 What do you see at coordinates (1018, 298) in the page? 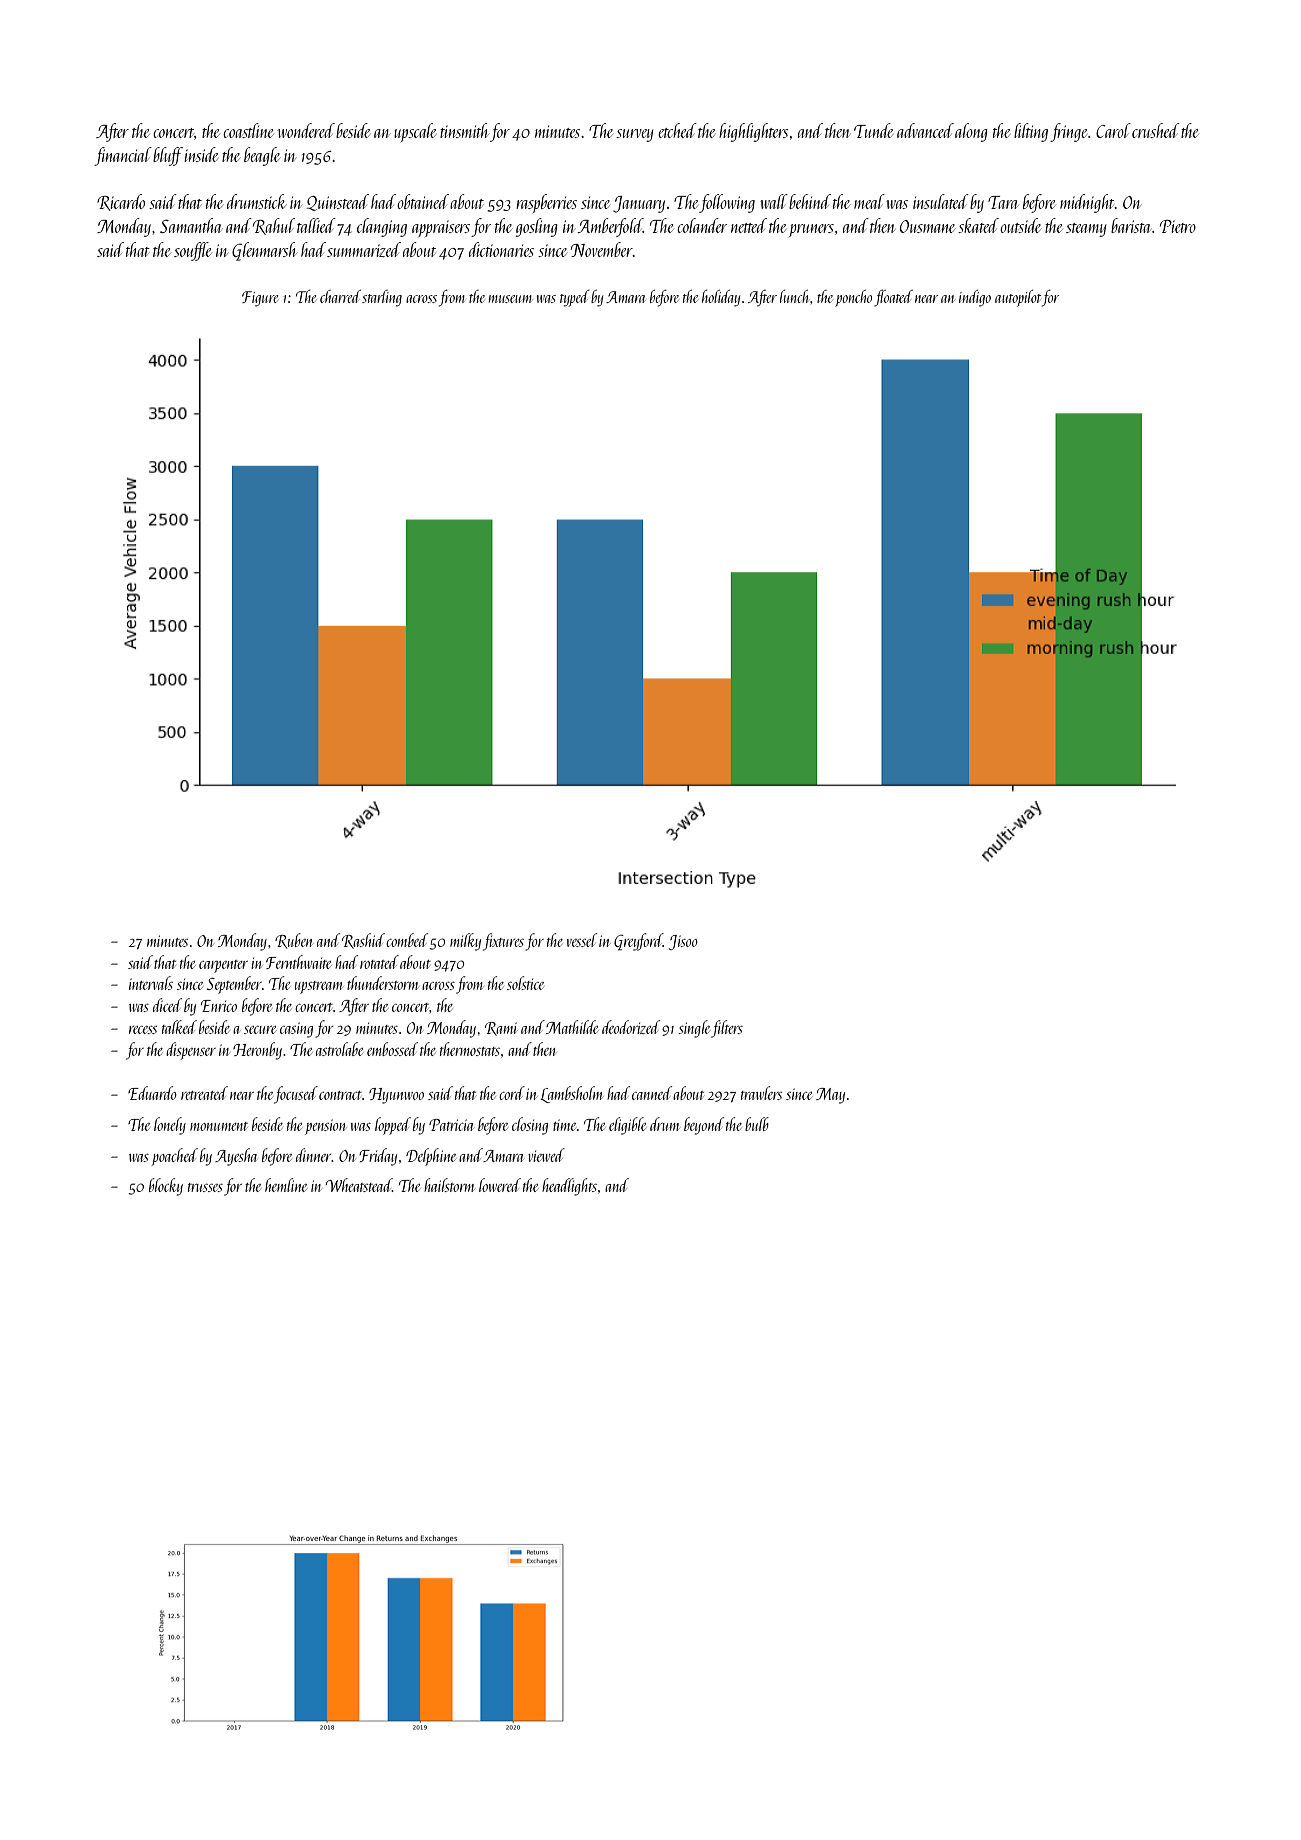
I see `autopilot` at bounding box center [1018, 298].
